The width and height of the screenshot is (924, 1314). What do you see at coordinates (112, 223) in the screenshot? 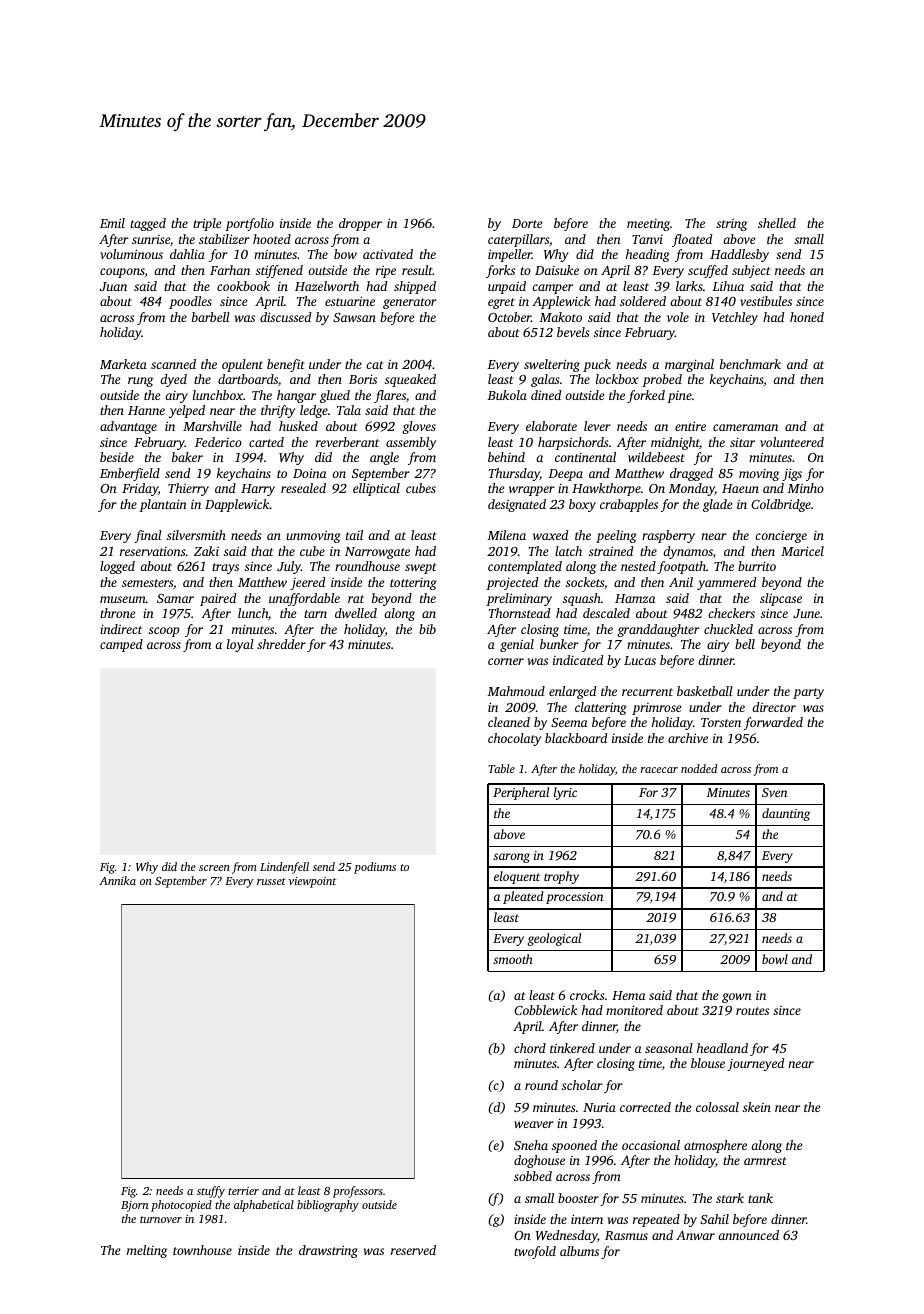
I see `Emil` at bounding box center [112, 223].
